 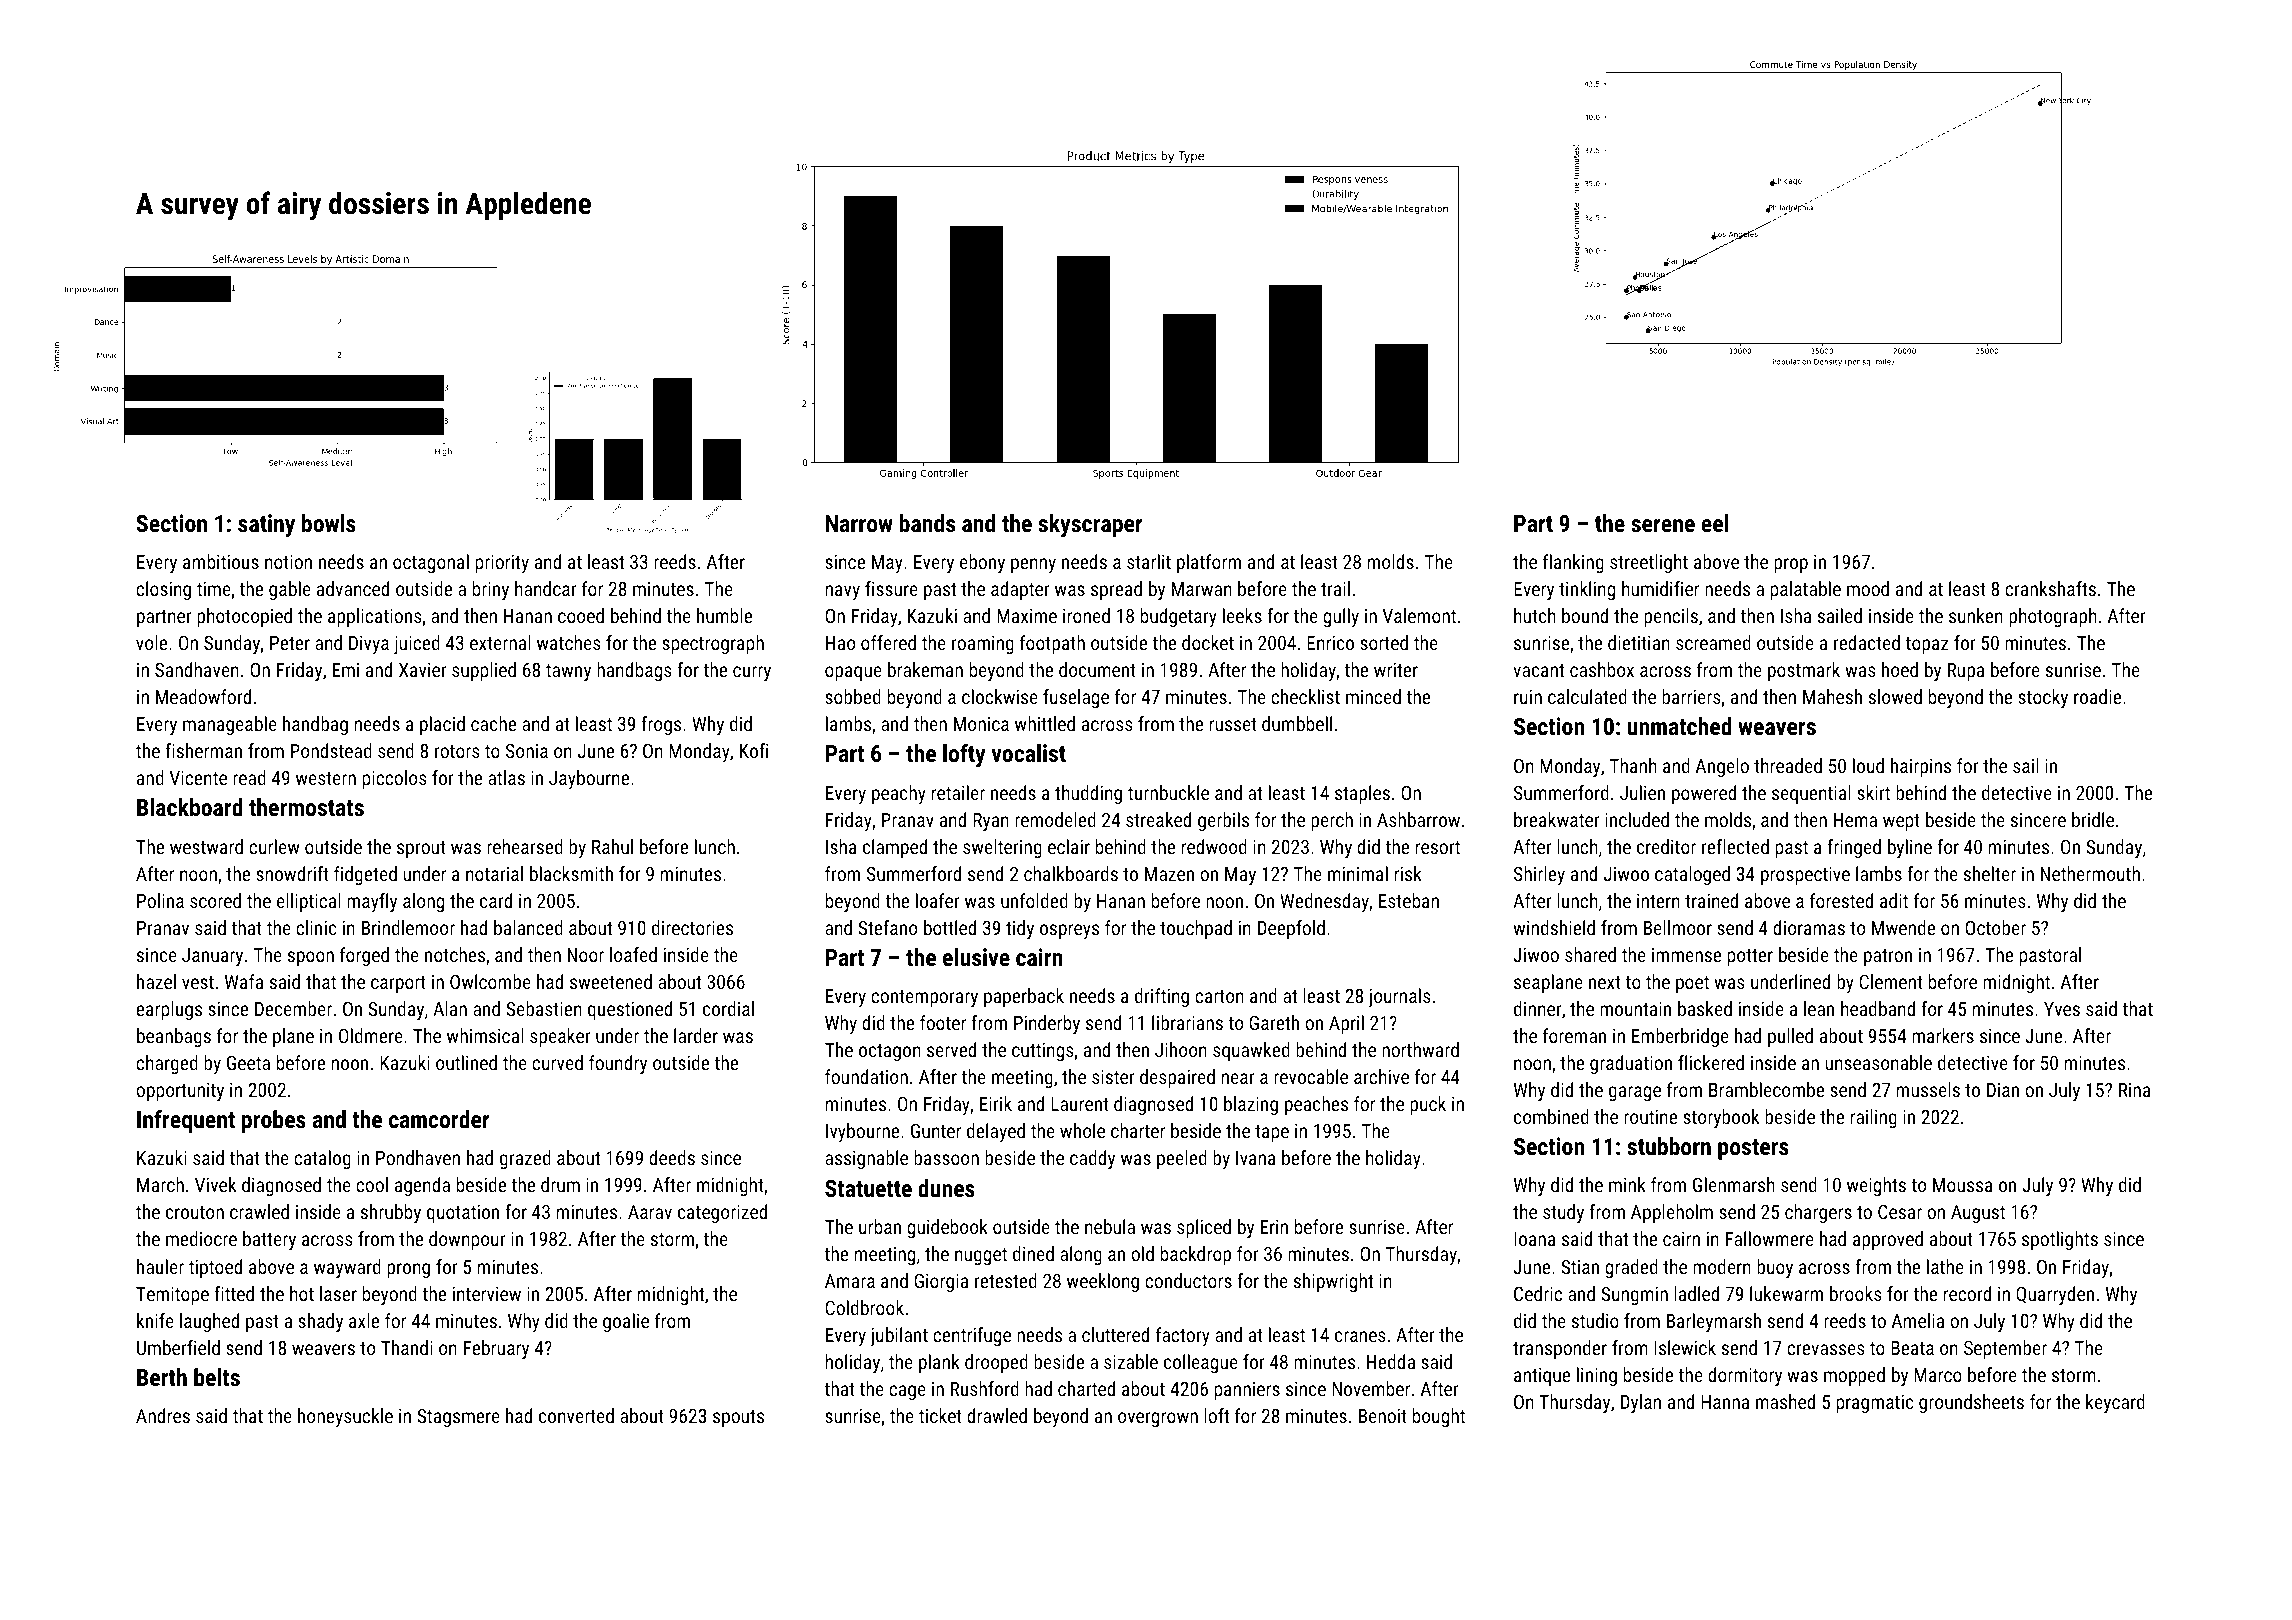 I want to click on dinner, so click(x=1538, y=1008).
